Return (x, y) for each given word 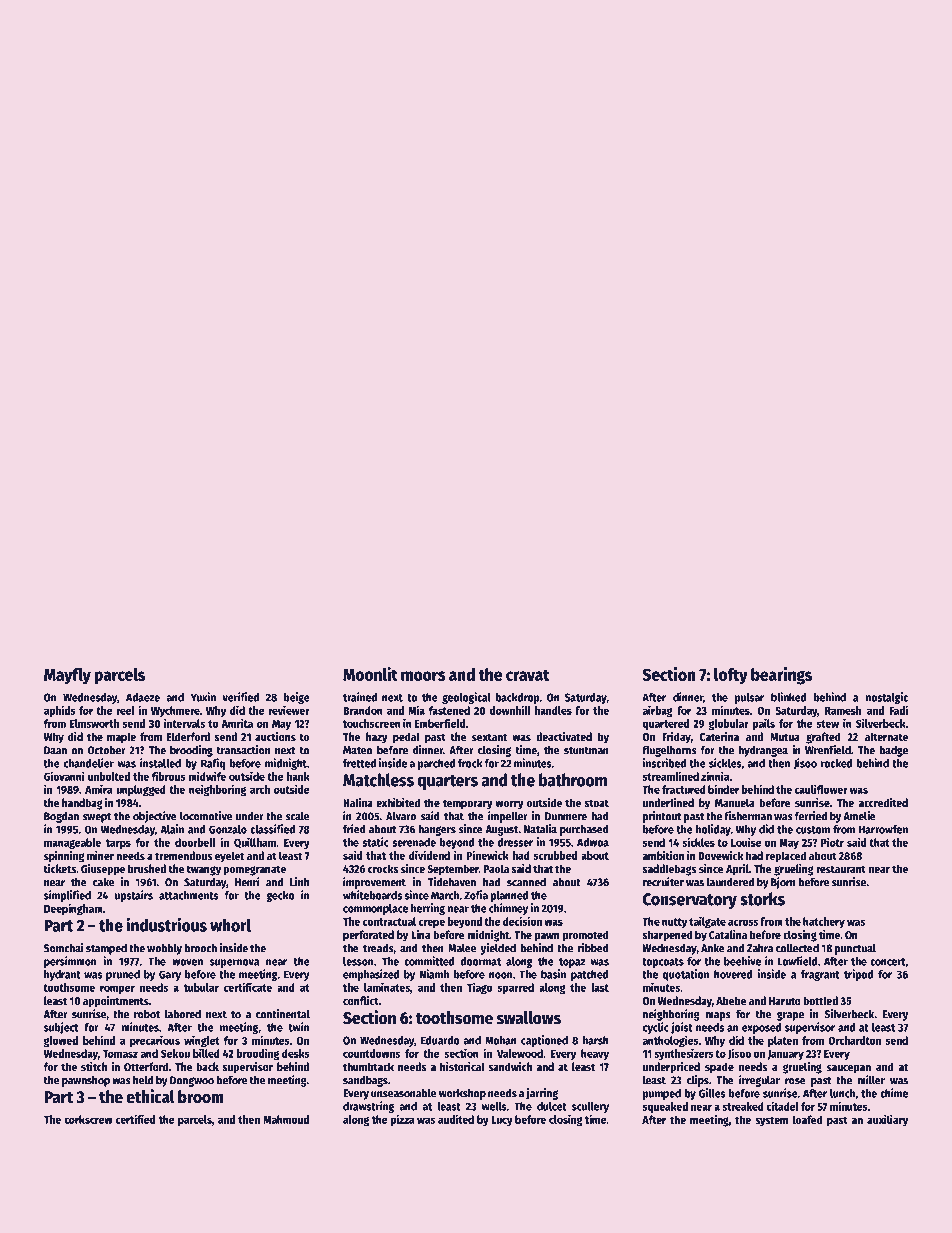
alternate (886, 736)
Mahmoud (286, 1119)
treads (378, 948)
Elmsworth (94, 723)
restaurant (841, 869)
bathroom (573, 780)
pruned (123, 975)
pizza (402, 1120)
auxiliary (887, 1121)
